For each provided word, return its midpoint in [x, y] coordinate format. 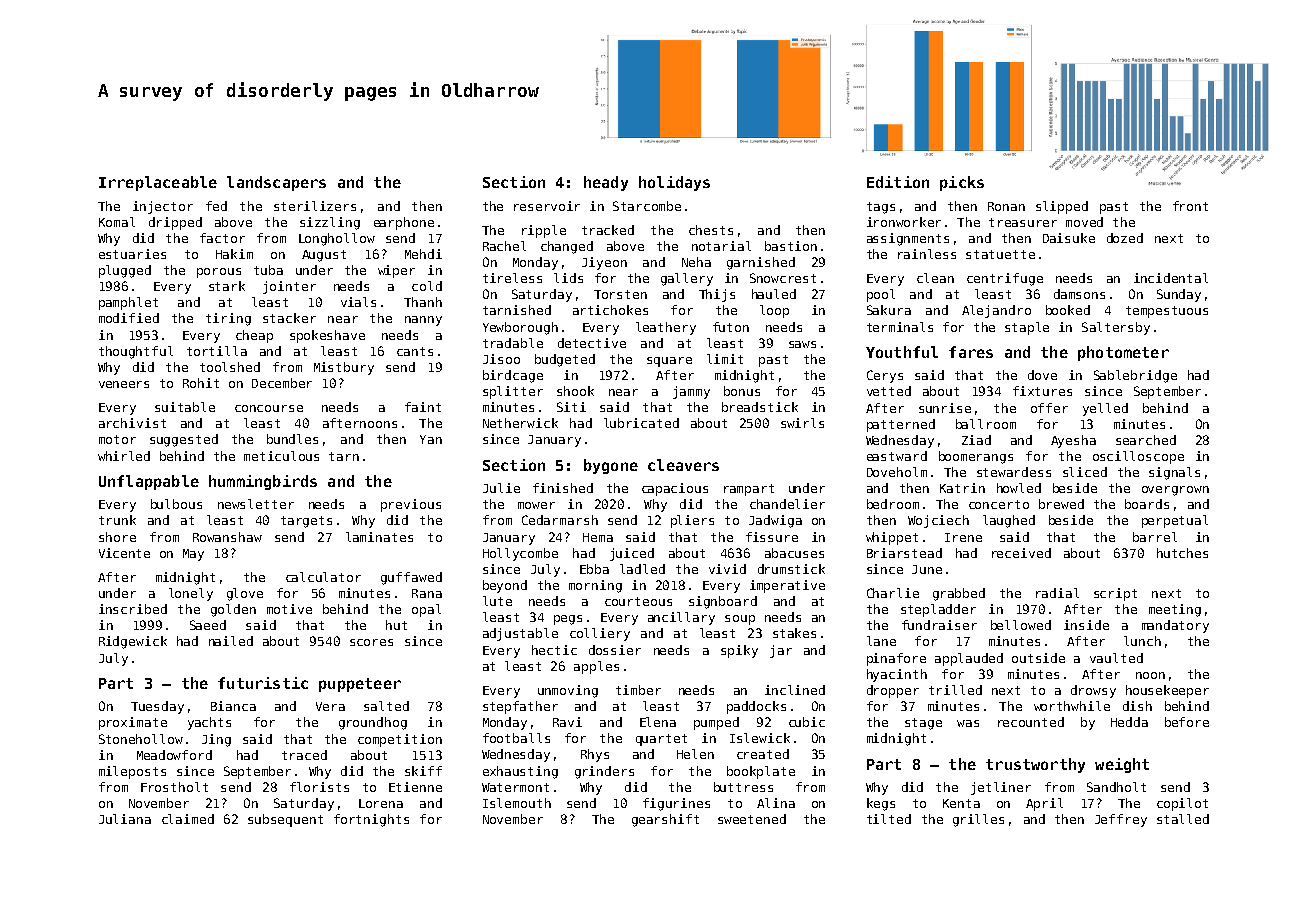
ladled [642, 569]
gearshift [665, 820]
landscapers [276, 183]
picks [962, 183]
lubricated [641, 423]
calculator [323, 577]
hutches [1182, 553]
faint [423, 407]
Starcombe [647, 206]
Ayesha [1073, 441]
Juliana [125, 819]
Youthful [902, 352]
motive [289, 609]
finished [563, 488]
